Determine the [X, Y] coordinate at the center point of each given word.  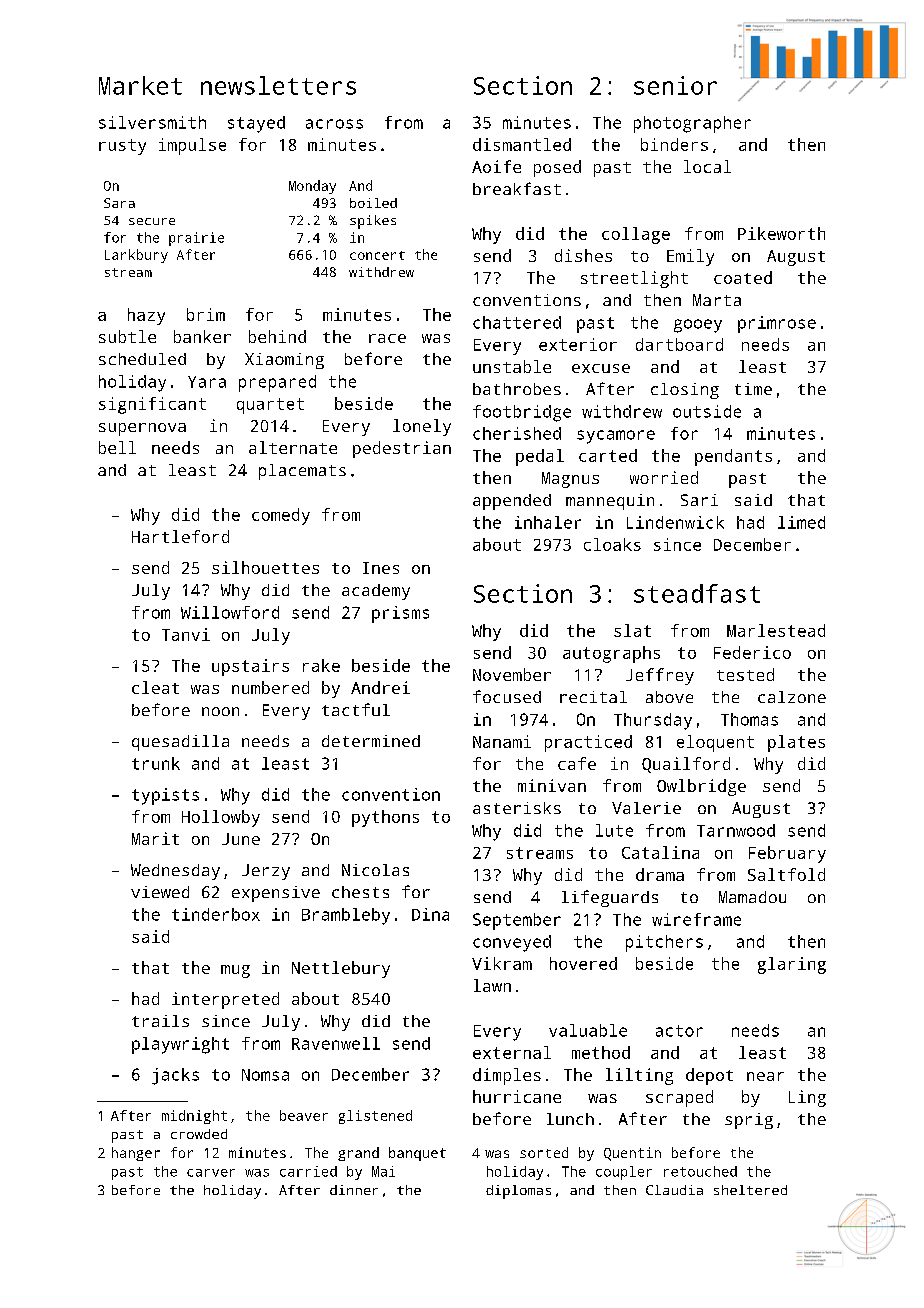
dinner [354, 1190]
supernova [142, 429]
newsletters [278, 85]
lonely [422, 427]
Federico [752, 652]
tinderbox [216, 914]
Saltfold [786, 874]
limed [801, 522]
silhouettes [265, 567]
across [334, 124]
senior [675, 85]
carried [308, 1171]
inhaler [548, 522]
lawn [492, 985]
